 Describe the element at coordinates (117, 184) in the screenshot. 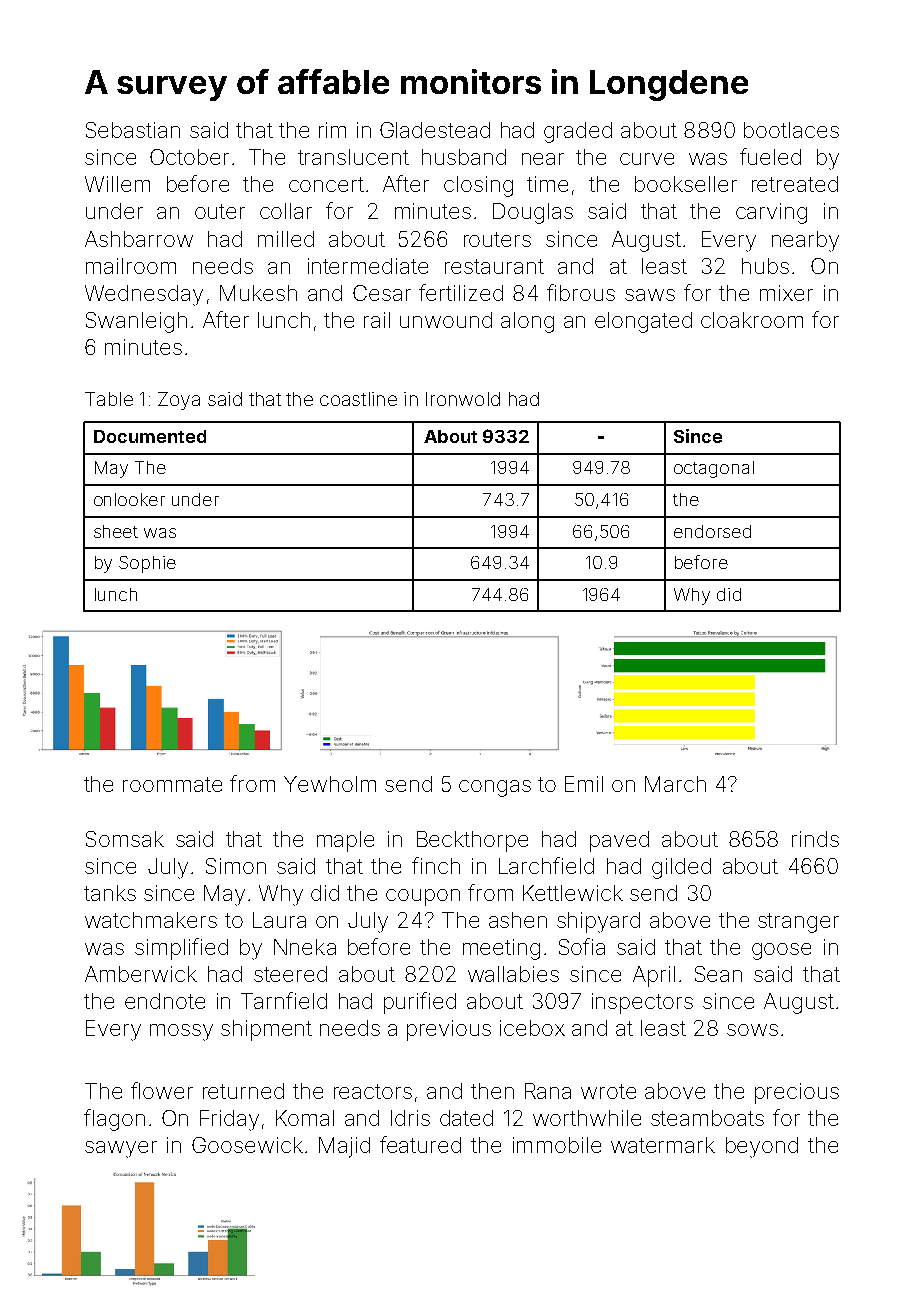

I see `Willem` at that location.
